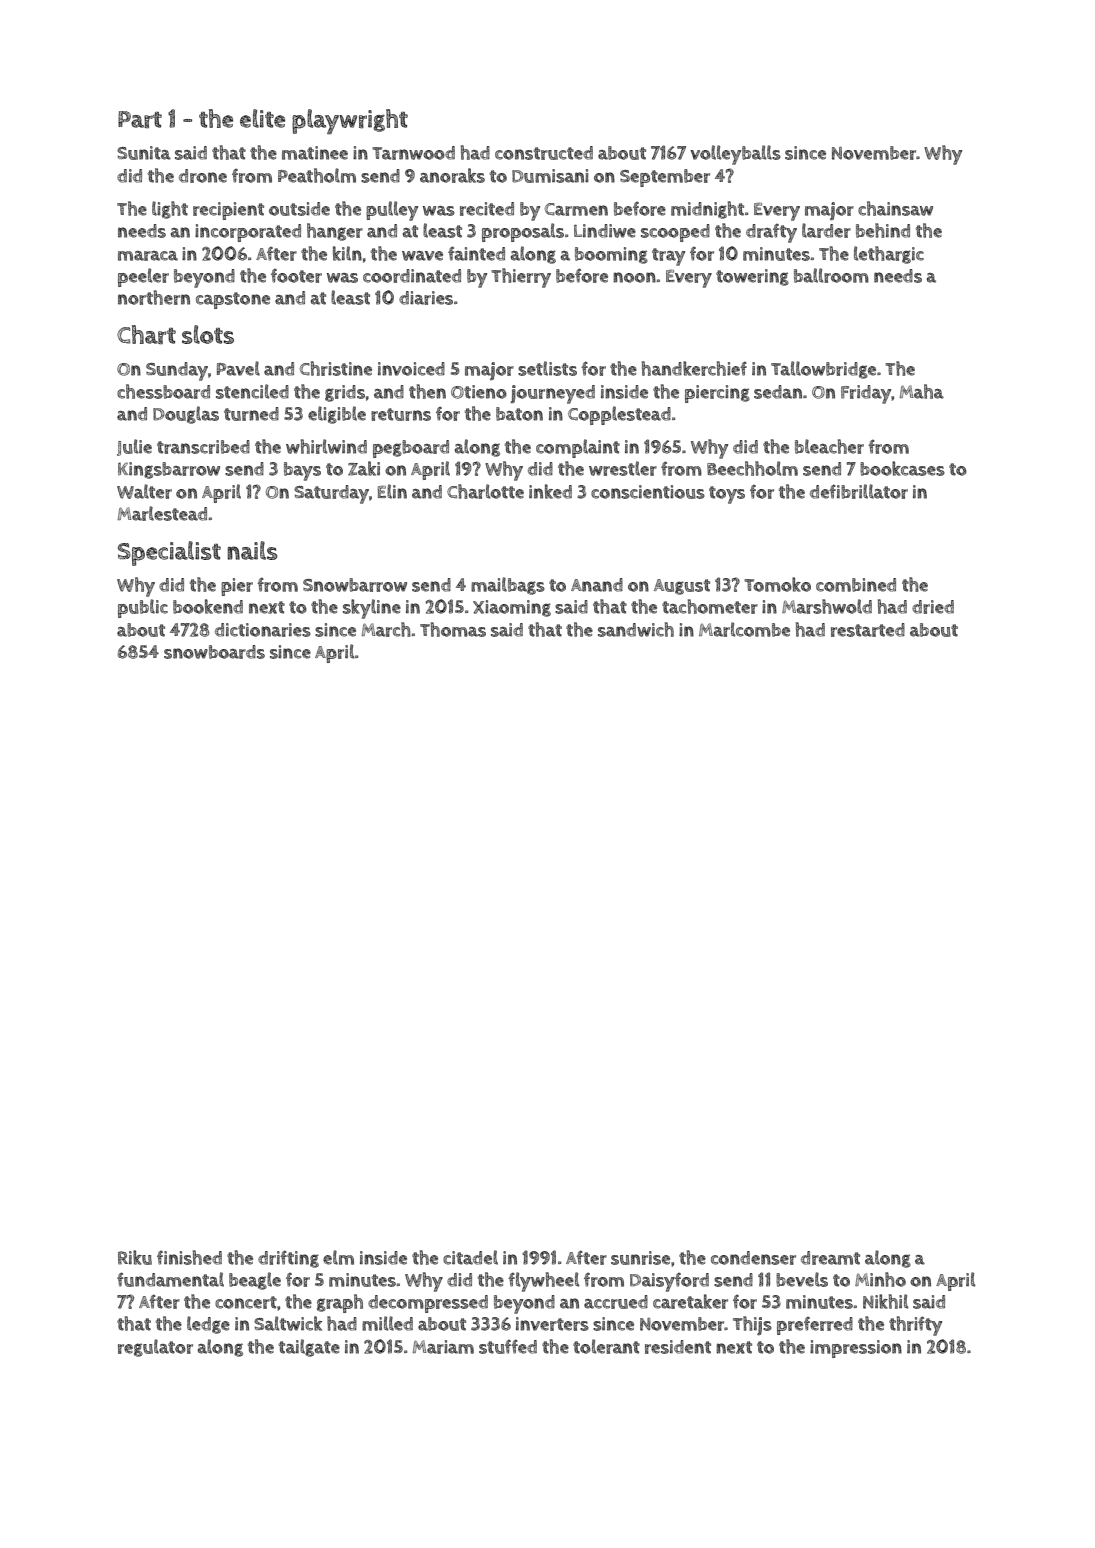 This image has width=1095, height=1548. What do you see at coordinates (523, 232) in the image?
I see `proposals` at bounding box center [523, 232].
